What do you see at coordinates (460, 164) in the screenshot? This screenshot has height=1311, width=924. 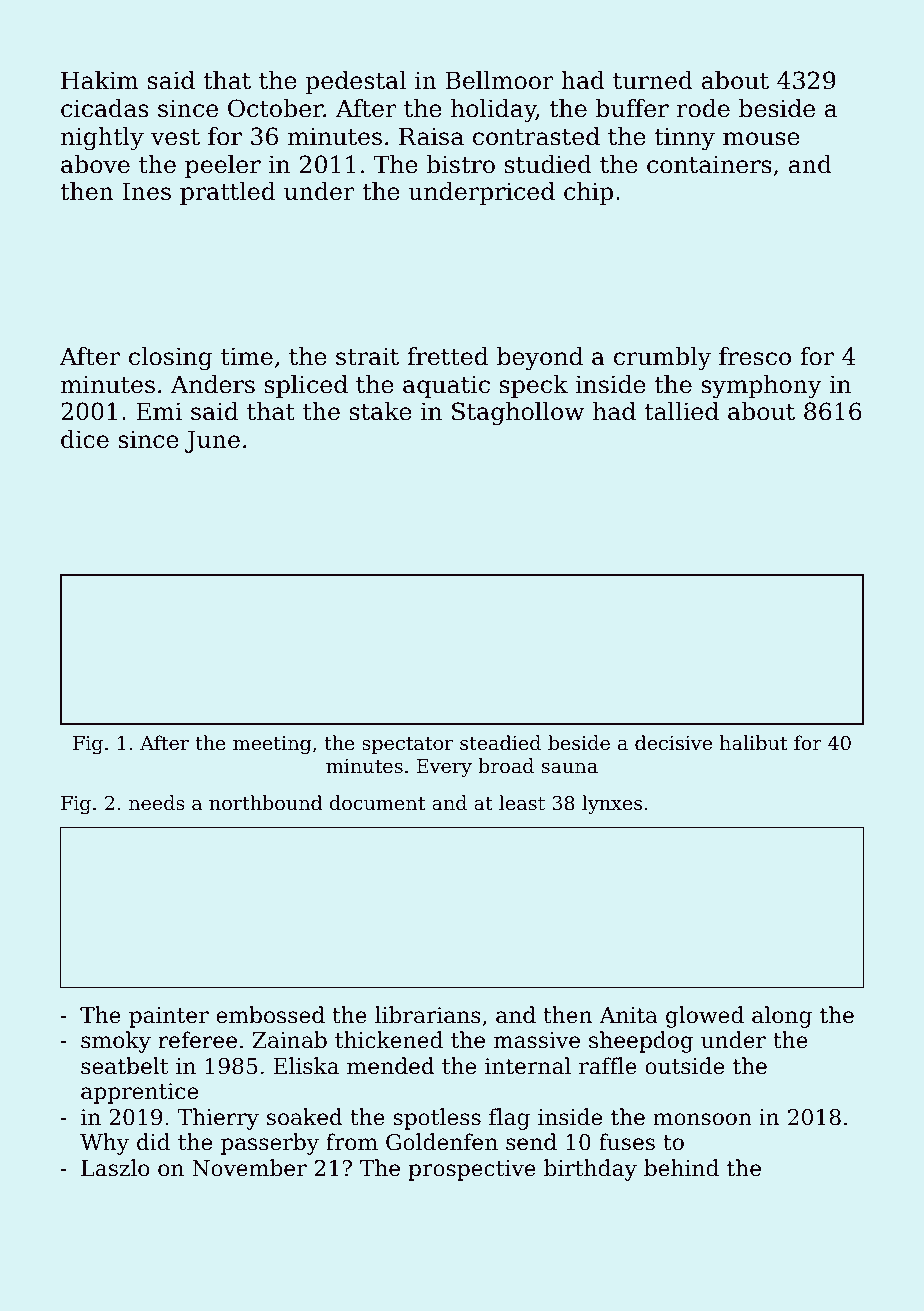 I see `bistro` at bounding box center [460, 164].
